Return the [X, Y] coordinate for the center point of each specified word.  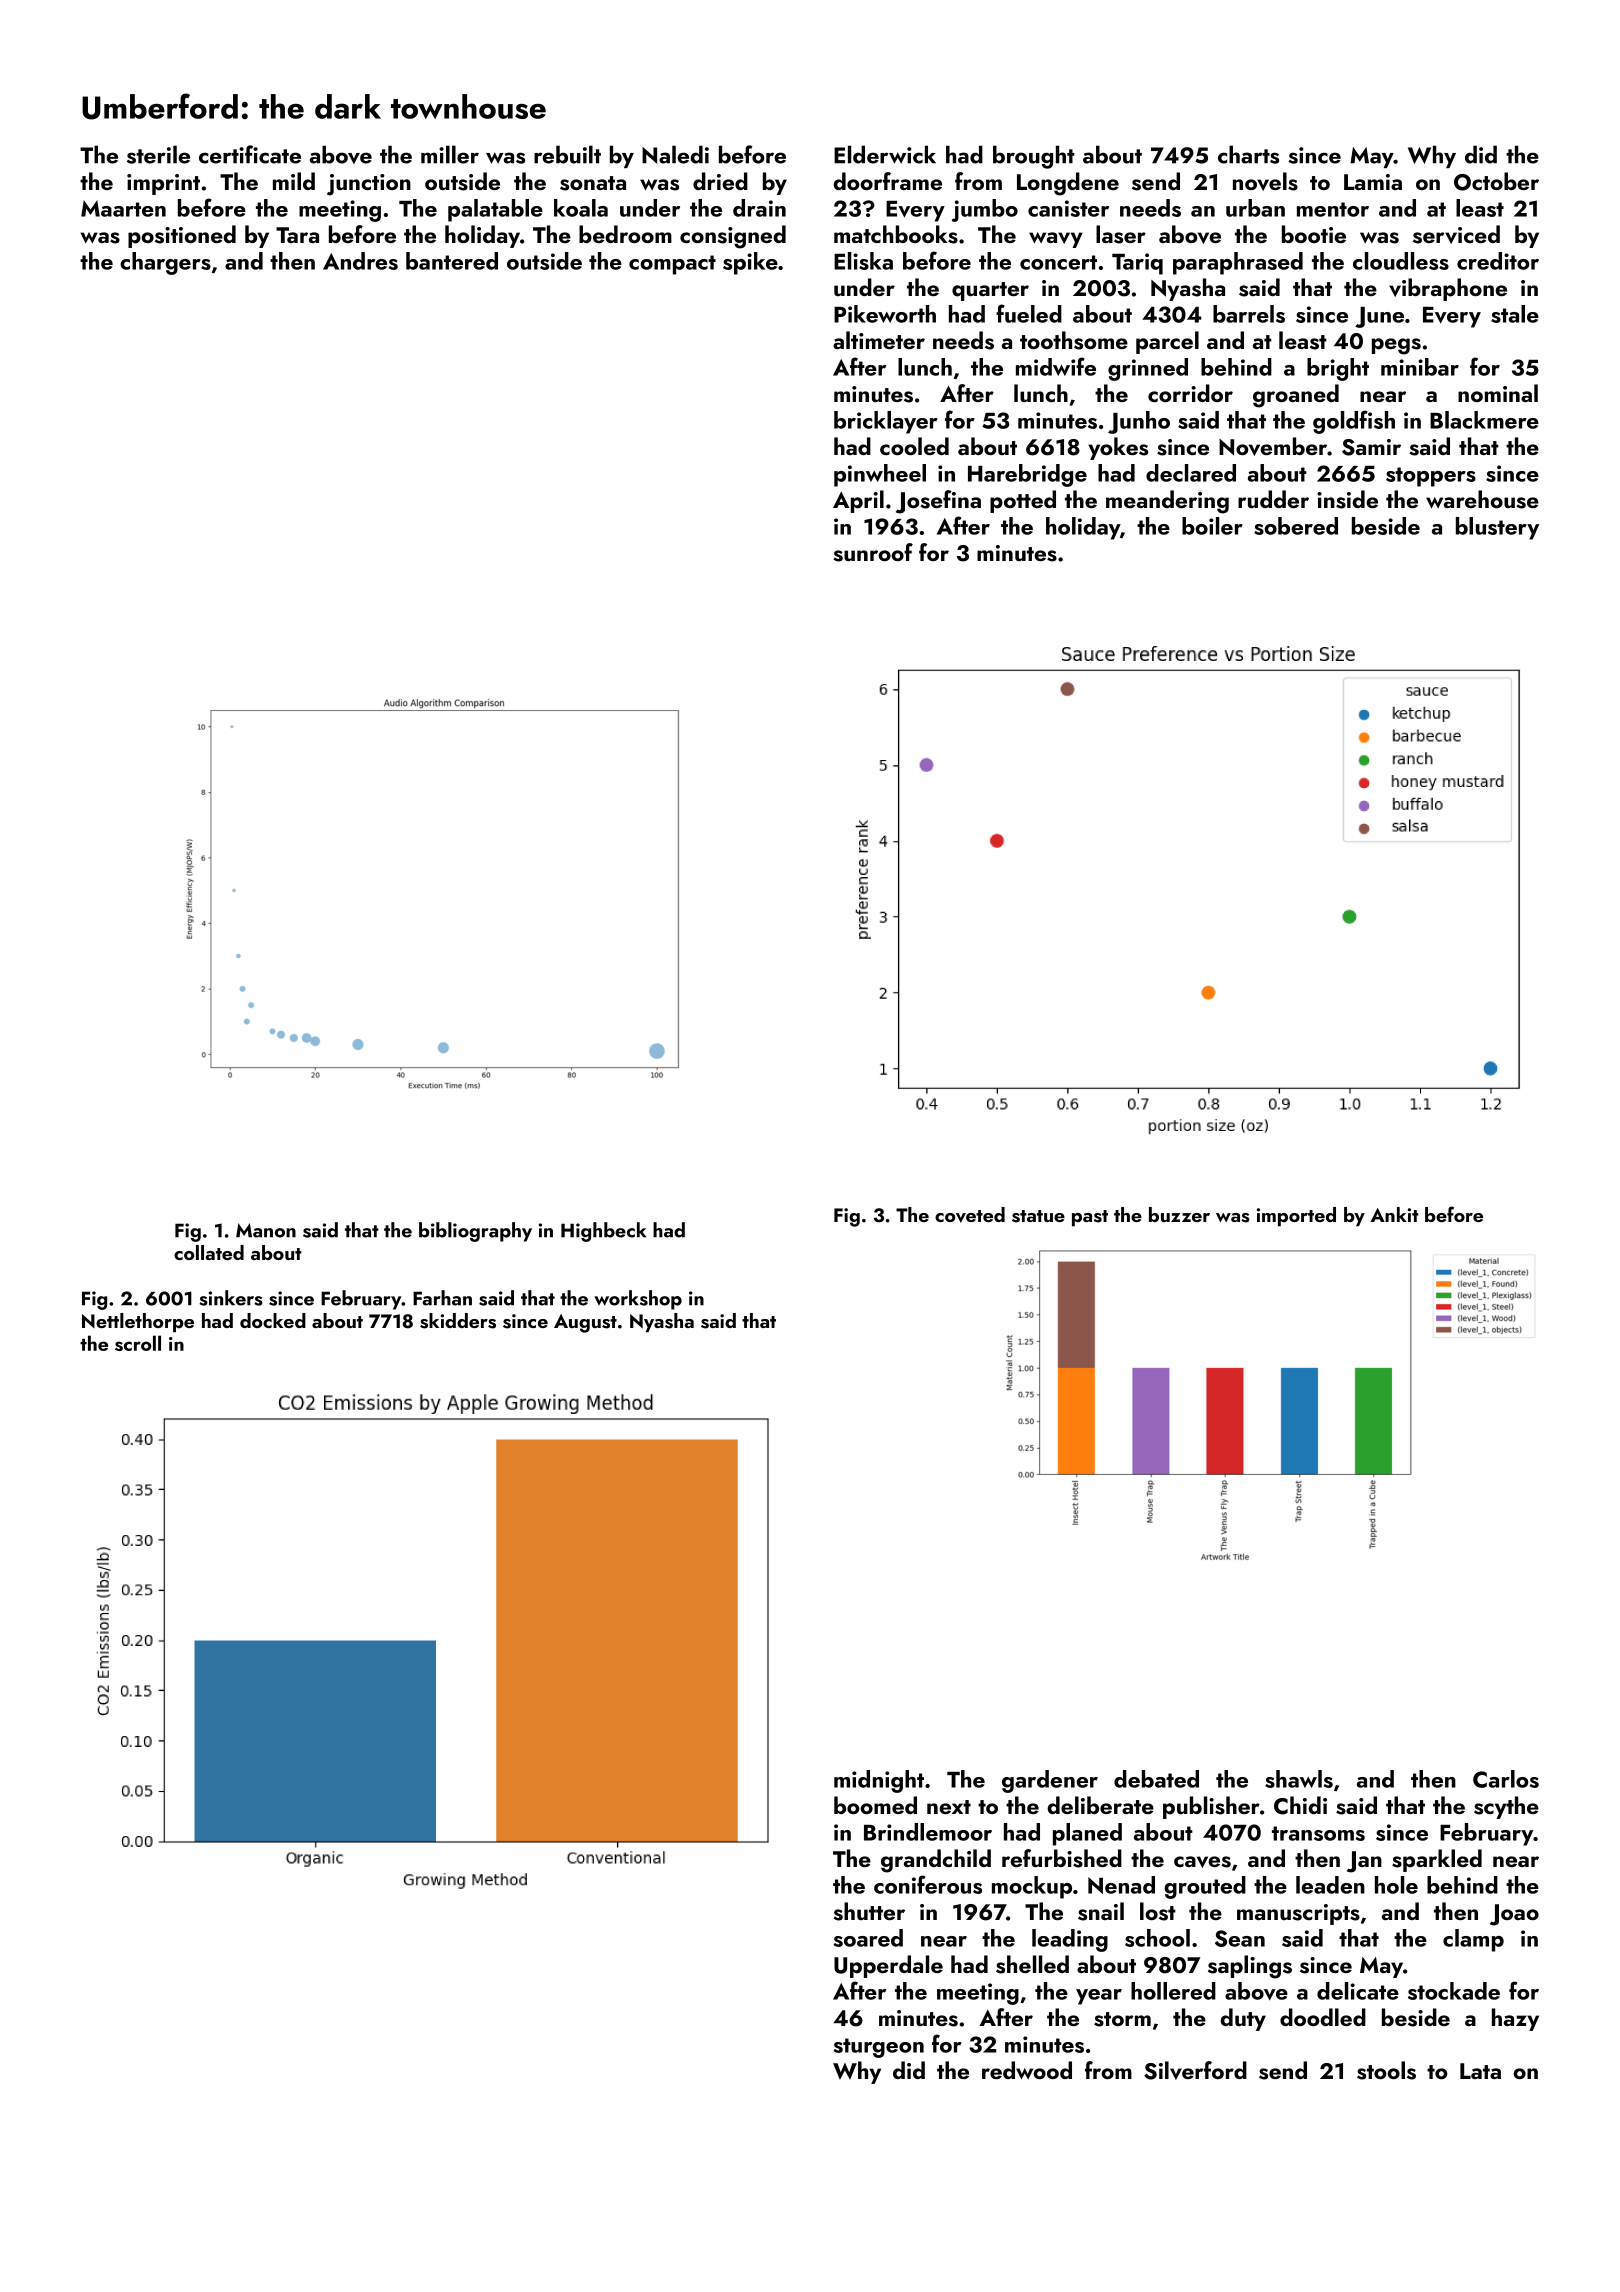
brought [1034, 157]
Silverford [1195, 2070]
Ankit [1394, 1214]
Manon [266, 1230]
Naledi [675, 154]
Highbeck [603, 1232]
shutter [869, 1911]
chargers [165, 263]
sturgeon [879, 2048]
